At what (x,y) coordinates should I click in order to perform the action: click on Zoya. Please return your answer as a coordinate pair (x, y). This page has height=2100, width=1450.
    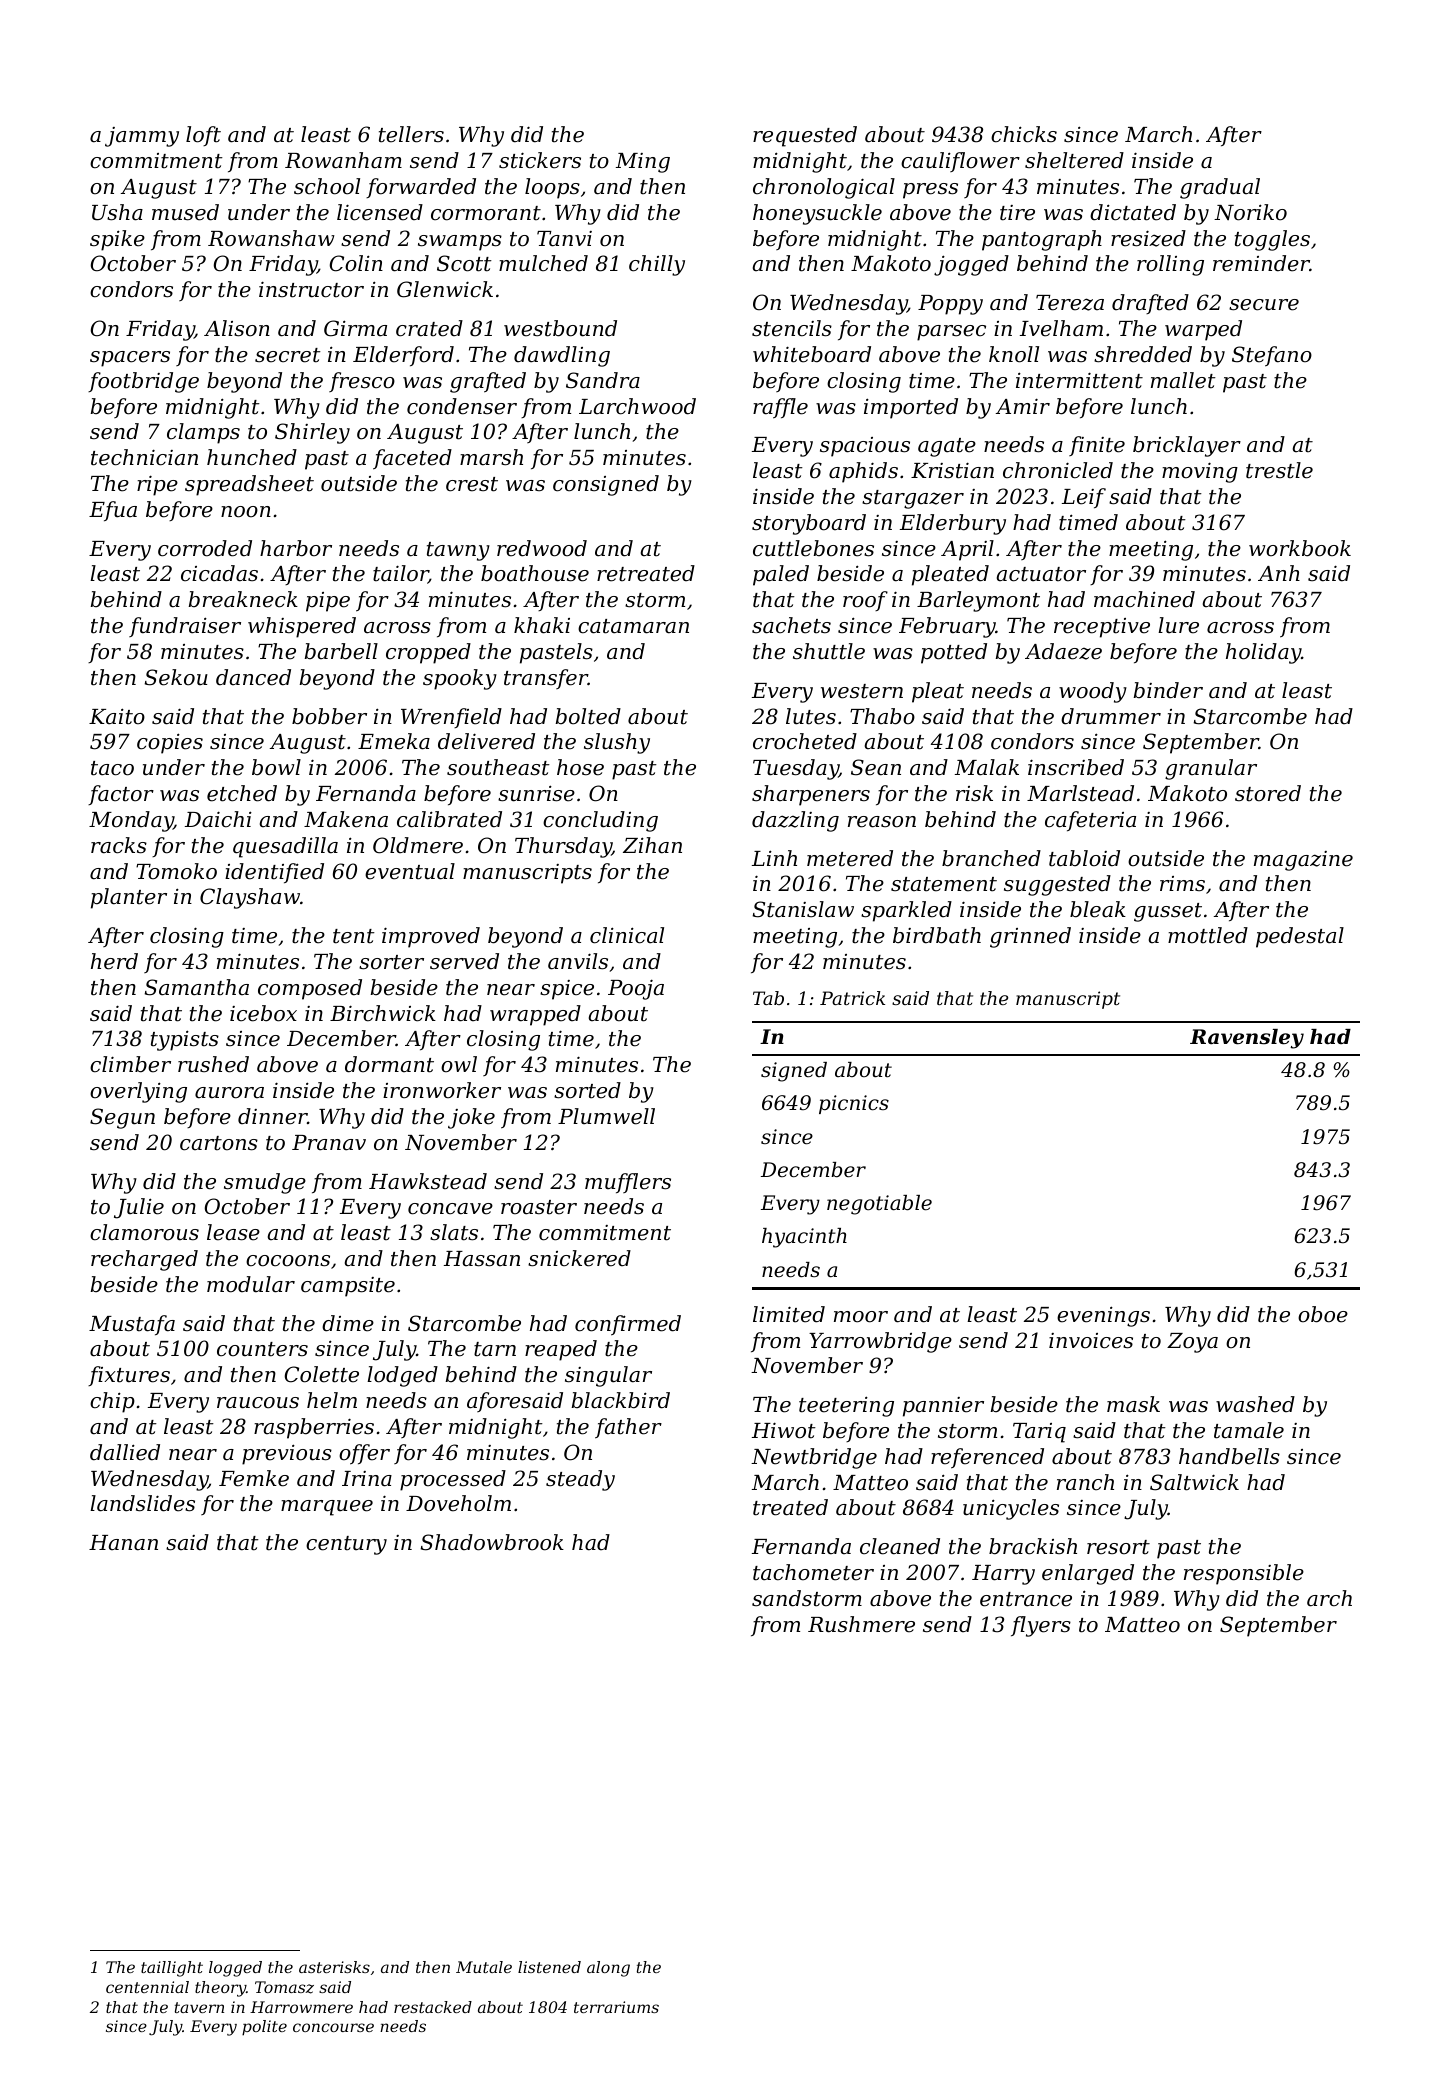
    Looking at the image, I should click on (1192, 1343).
